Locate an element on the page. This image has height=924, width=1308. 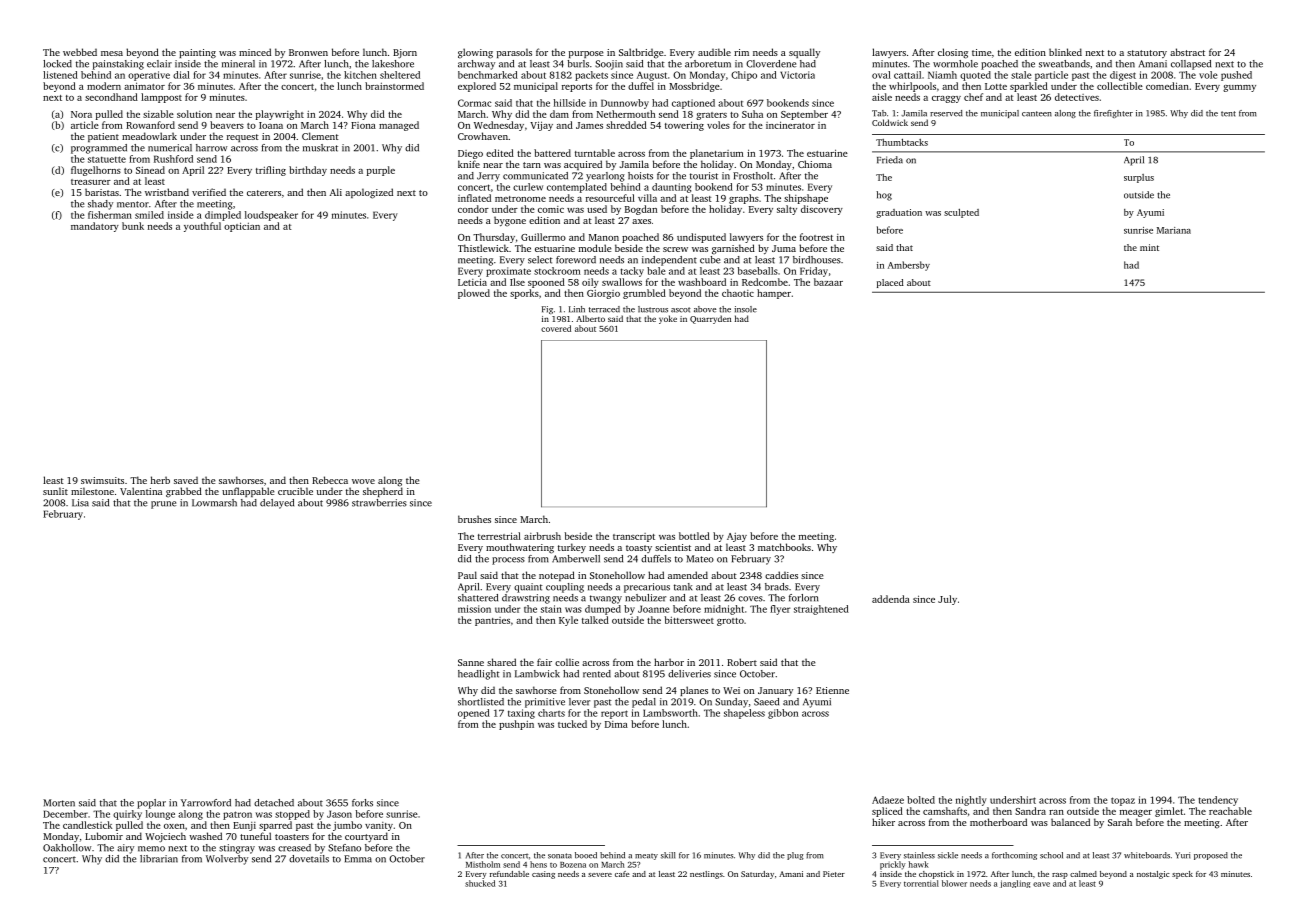
swimsuits is located at coordinates (102, 480).
